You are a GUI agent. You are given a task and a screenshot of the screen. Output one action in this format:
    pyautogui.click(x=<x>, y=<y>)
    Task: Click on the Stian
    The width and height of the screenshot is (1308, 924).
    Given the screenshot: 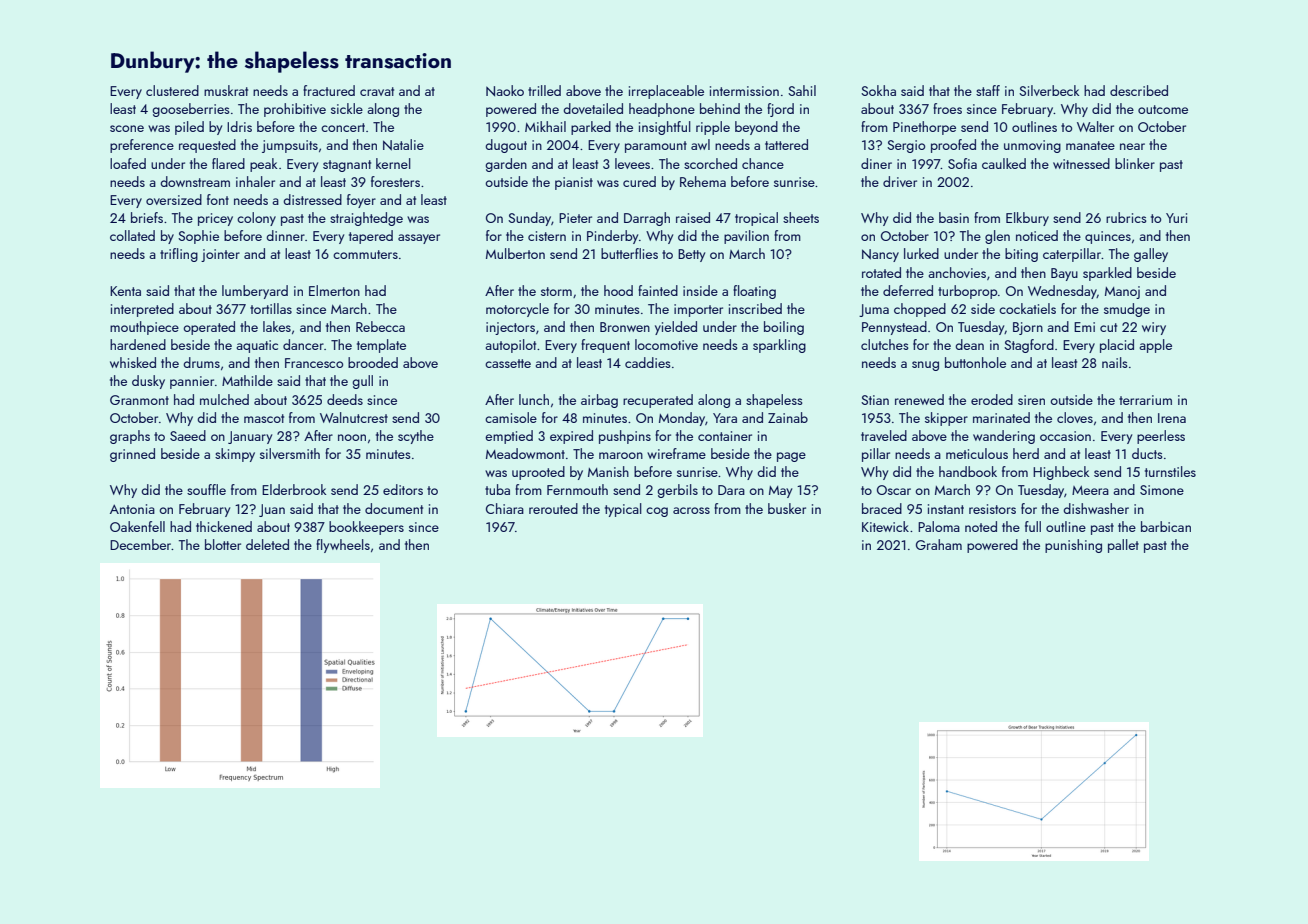 What is the action you would take?
    pyautogui.click(x=875, y=400)
